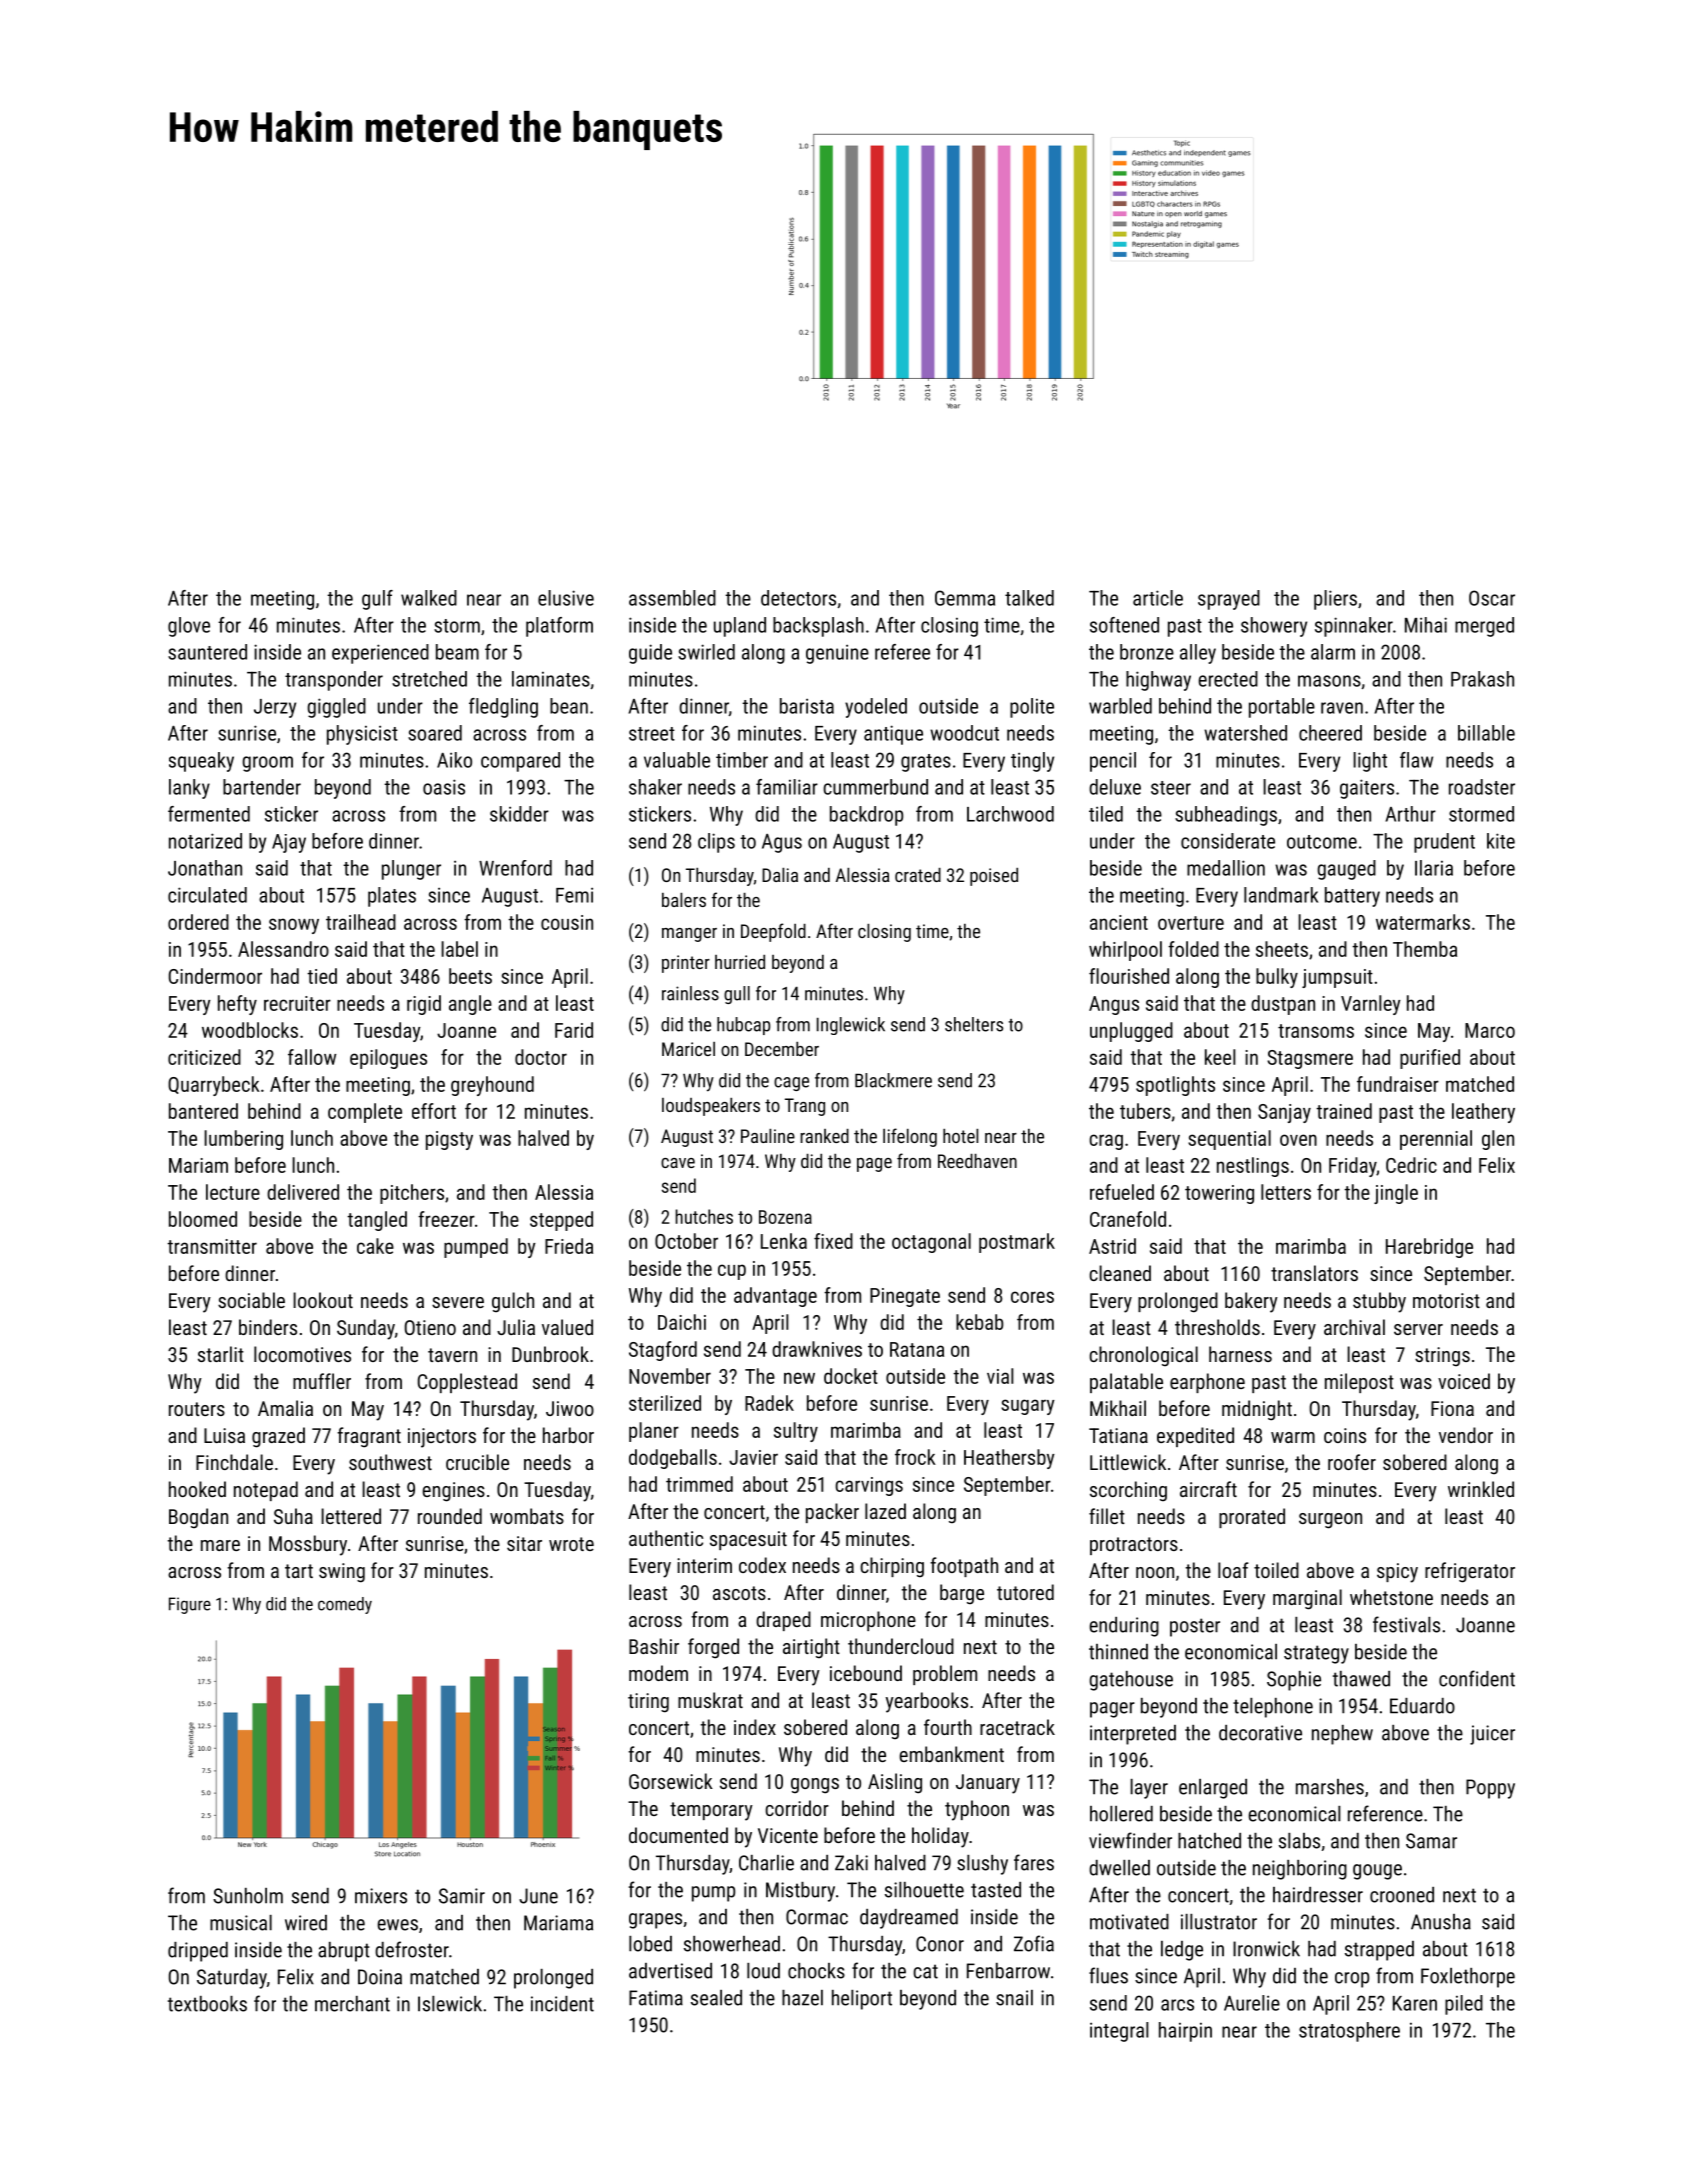 The width and height of the document is (1683, 2178). Describe the element at coordinates (1010, 814) in the document. I see `Larchwood` at that location.
